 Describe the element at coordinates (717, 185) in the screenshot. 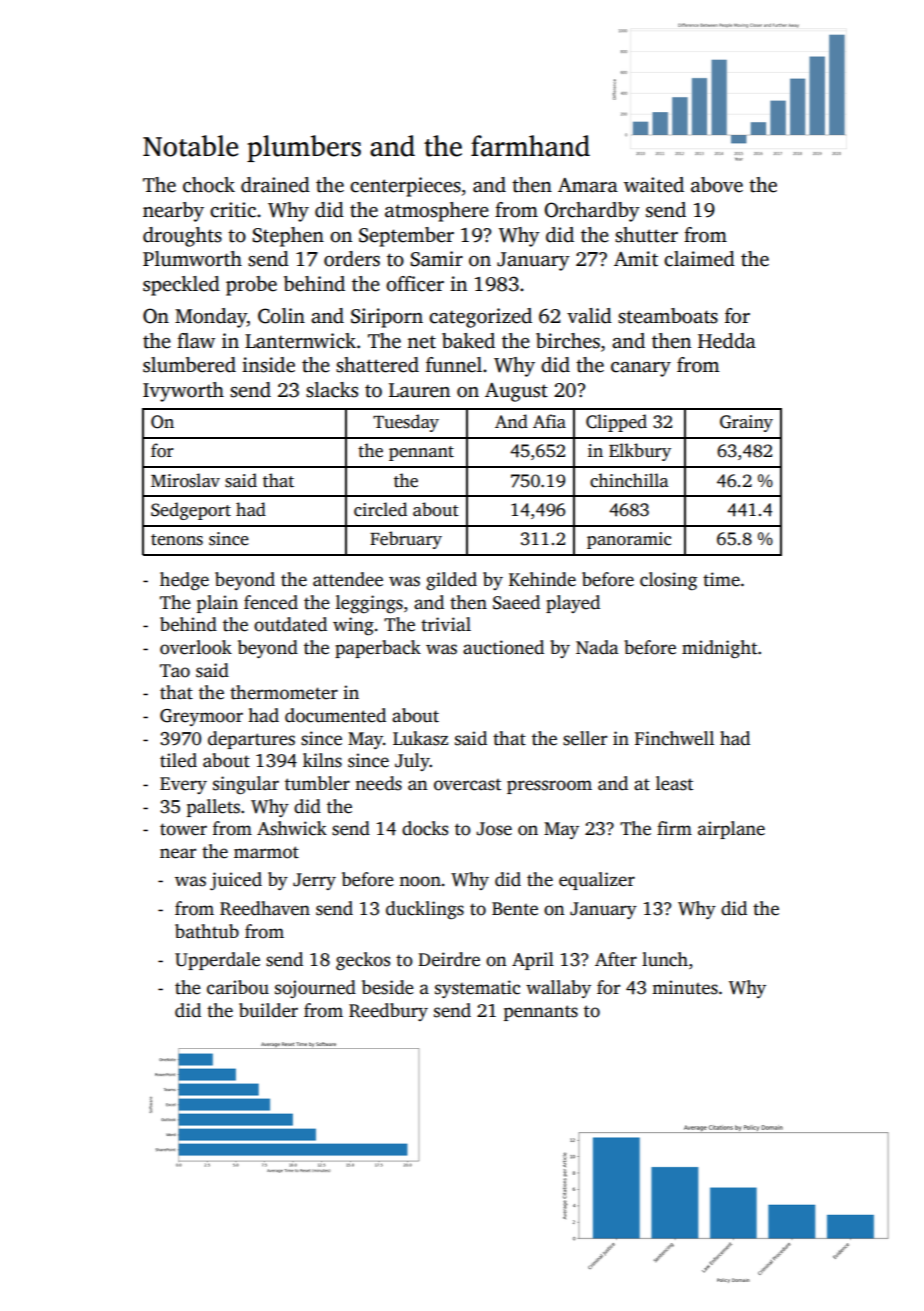

I see `above` at that location.
